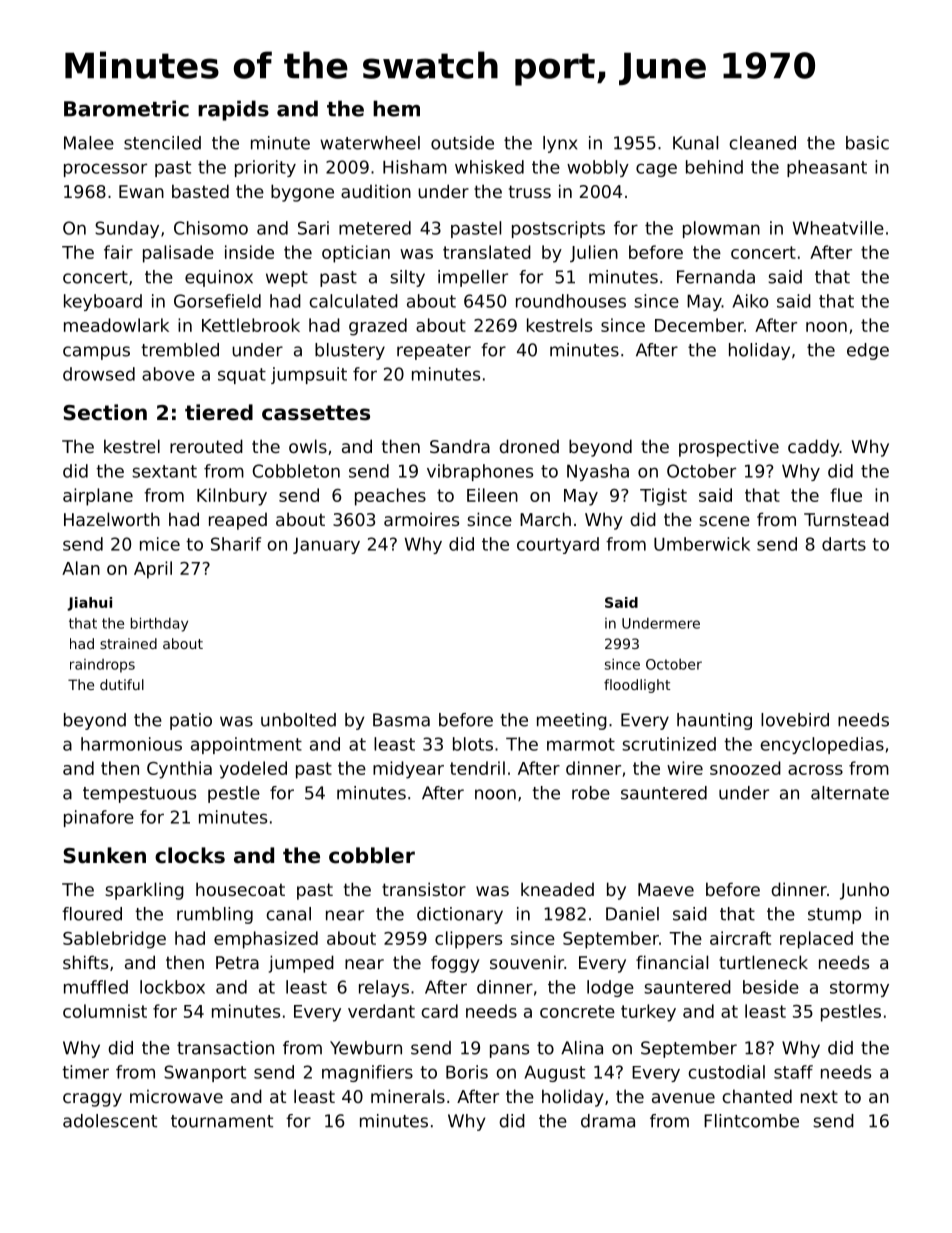 The height and width of the page is (1233, 952). Describe the element at coordinates (191, 721) in the page. I see `patio` at that location.
